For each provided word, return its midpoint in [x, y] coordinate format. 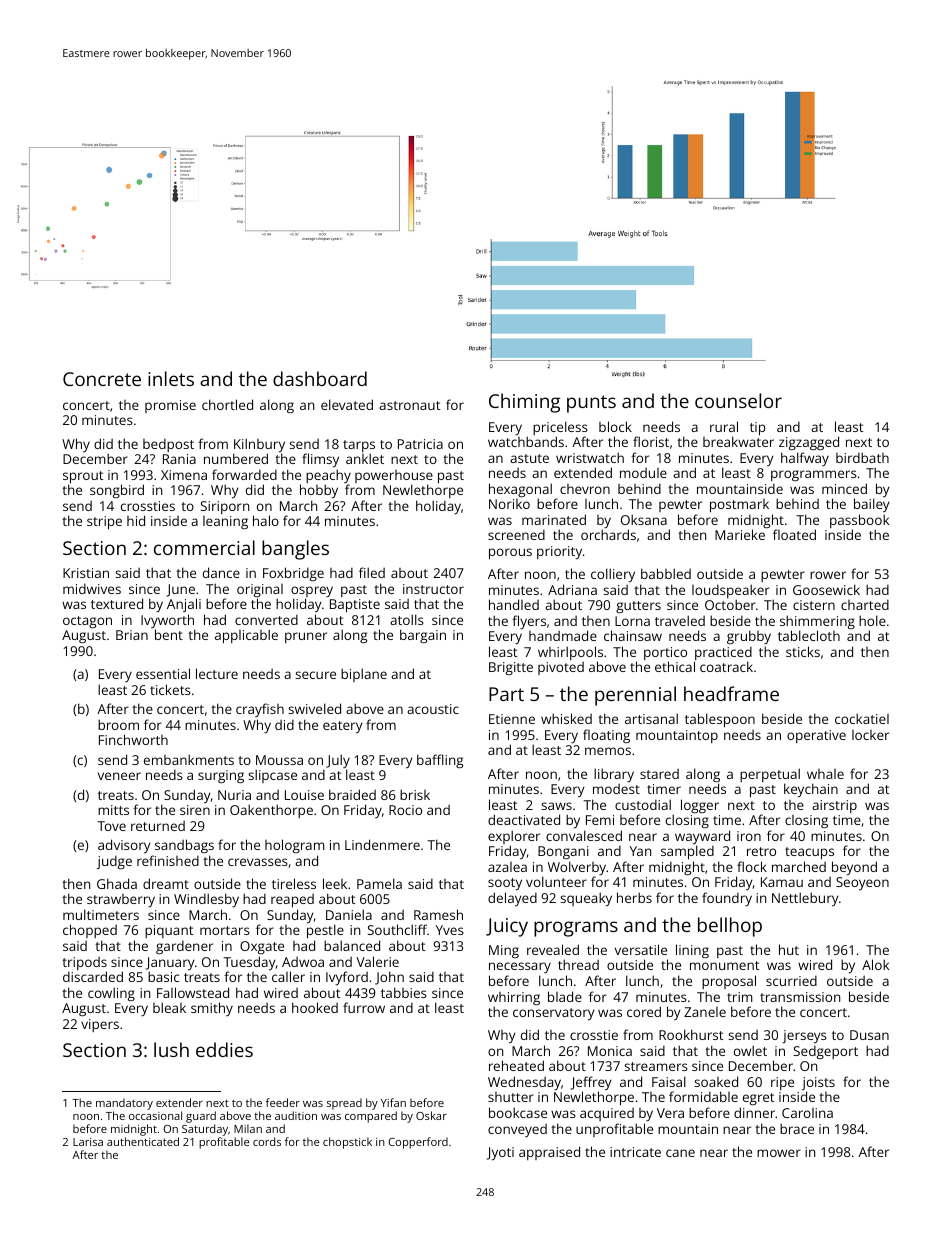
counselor [738, 400]
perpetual [770, 775]
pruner [306, 637]
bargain [423, 636]
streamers [656, 1066]
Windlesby [206, 900]
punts [591, 404]
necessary [520, 967]
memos [608, 751]
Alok [875, 964]
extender [179, 1102]
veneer [119, 776]
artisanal [651, 718]
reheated [516, 1065]
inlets [171, 378]
